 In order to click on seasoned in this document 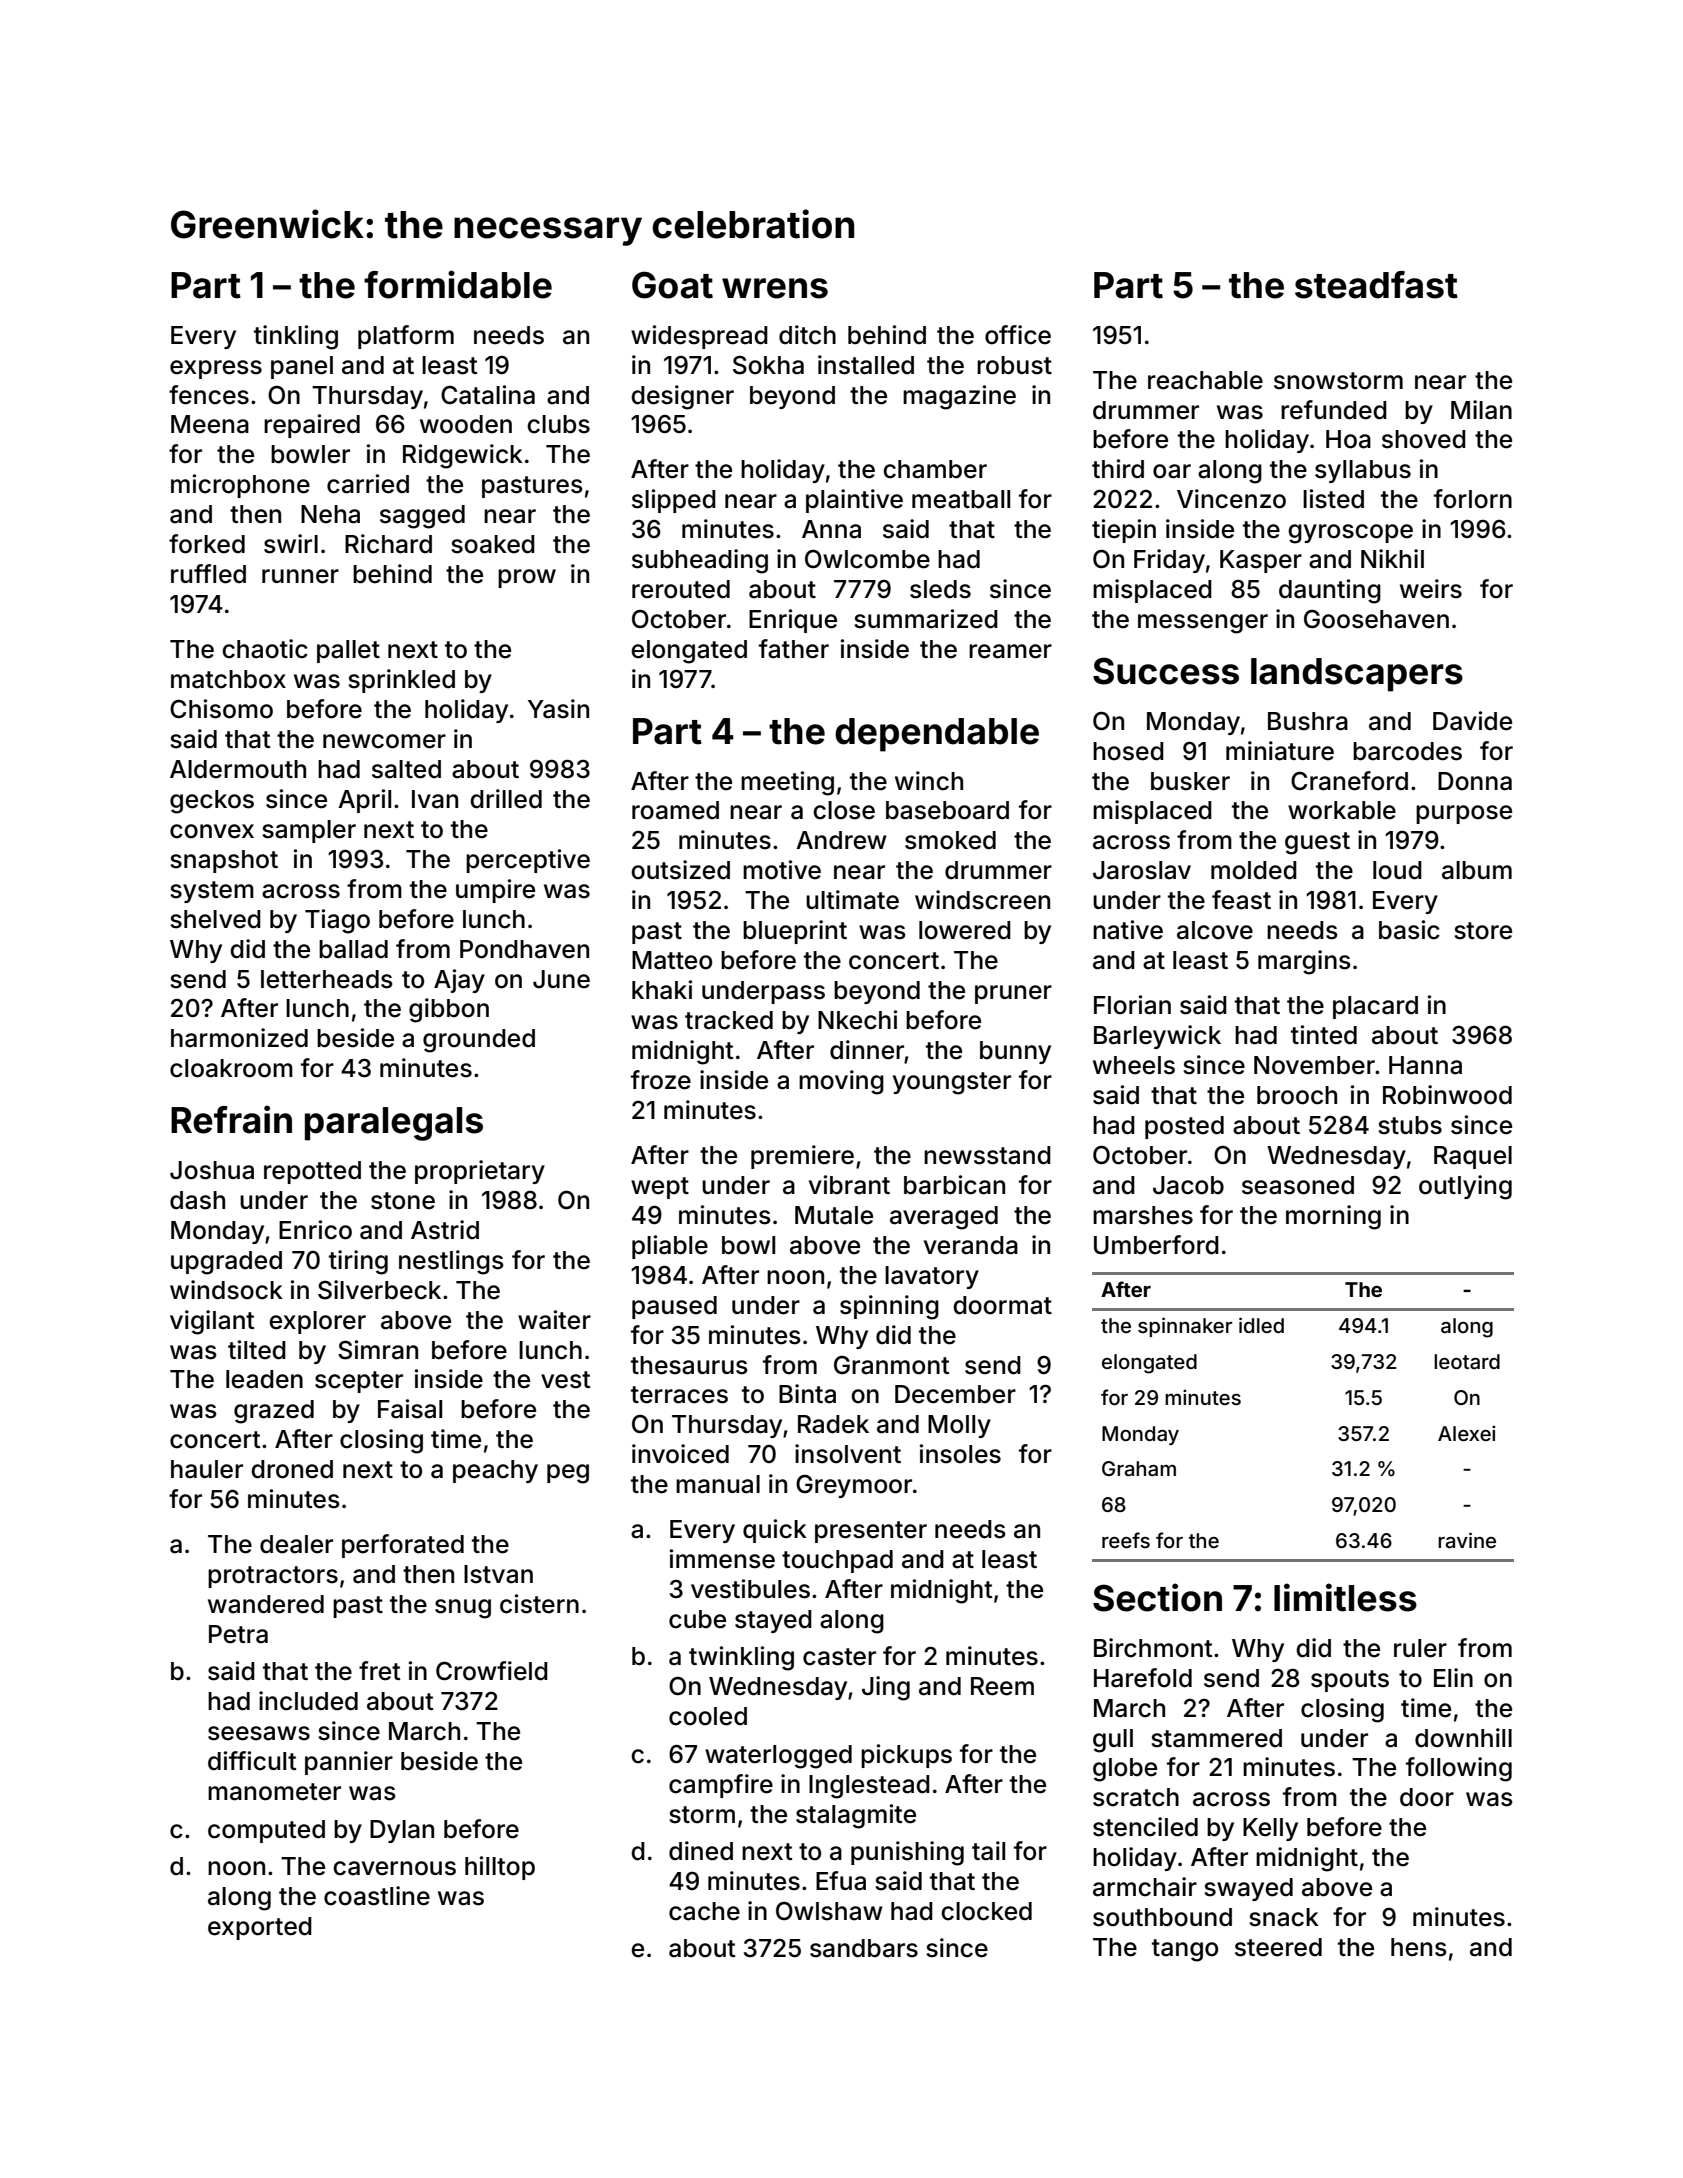, I will do `click(1298, 1185)`.
